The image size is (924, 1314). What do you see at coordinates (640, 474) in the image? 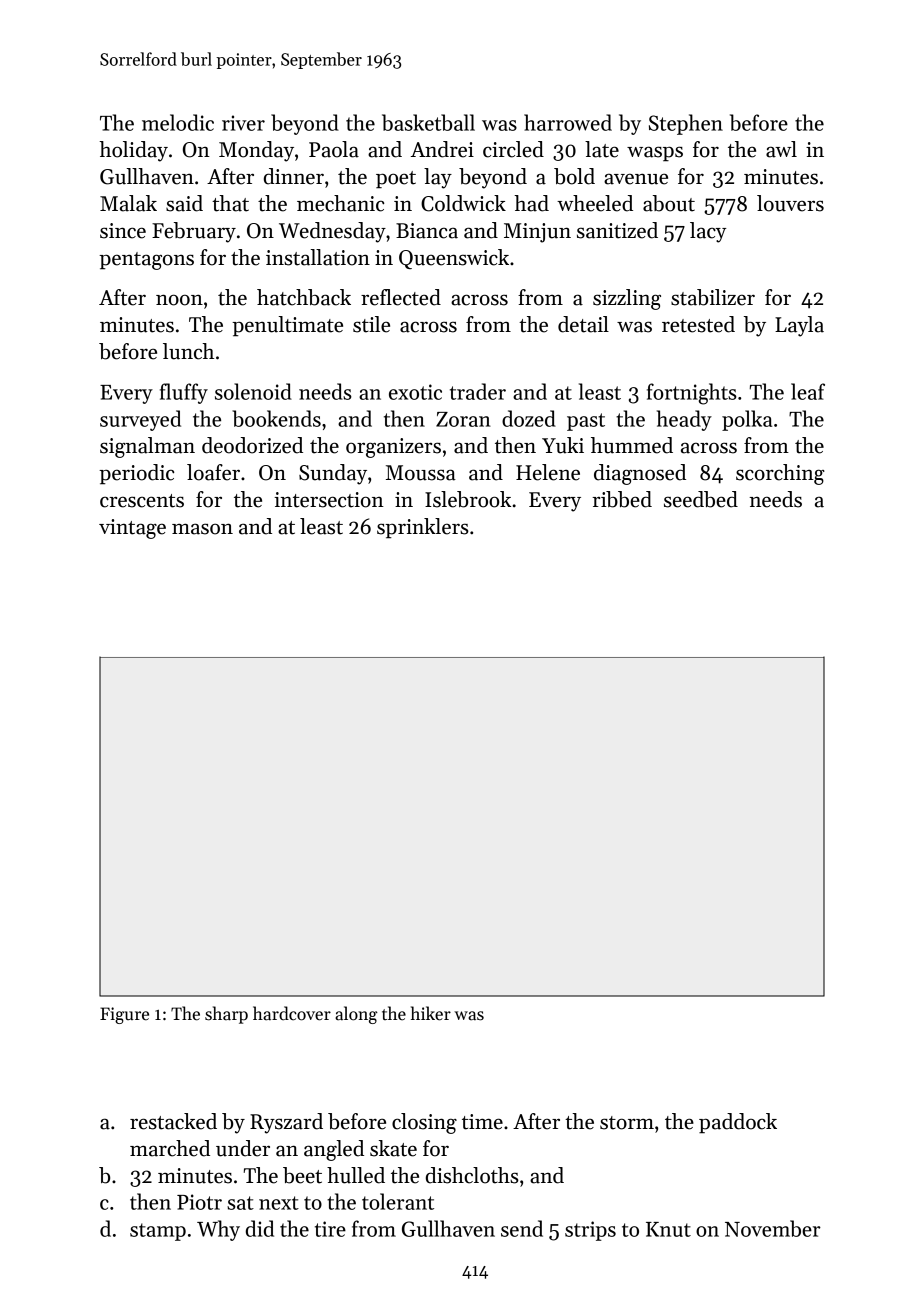
I see `diagnosed` at bounding box center [640, 474].
